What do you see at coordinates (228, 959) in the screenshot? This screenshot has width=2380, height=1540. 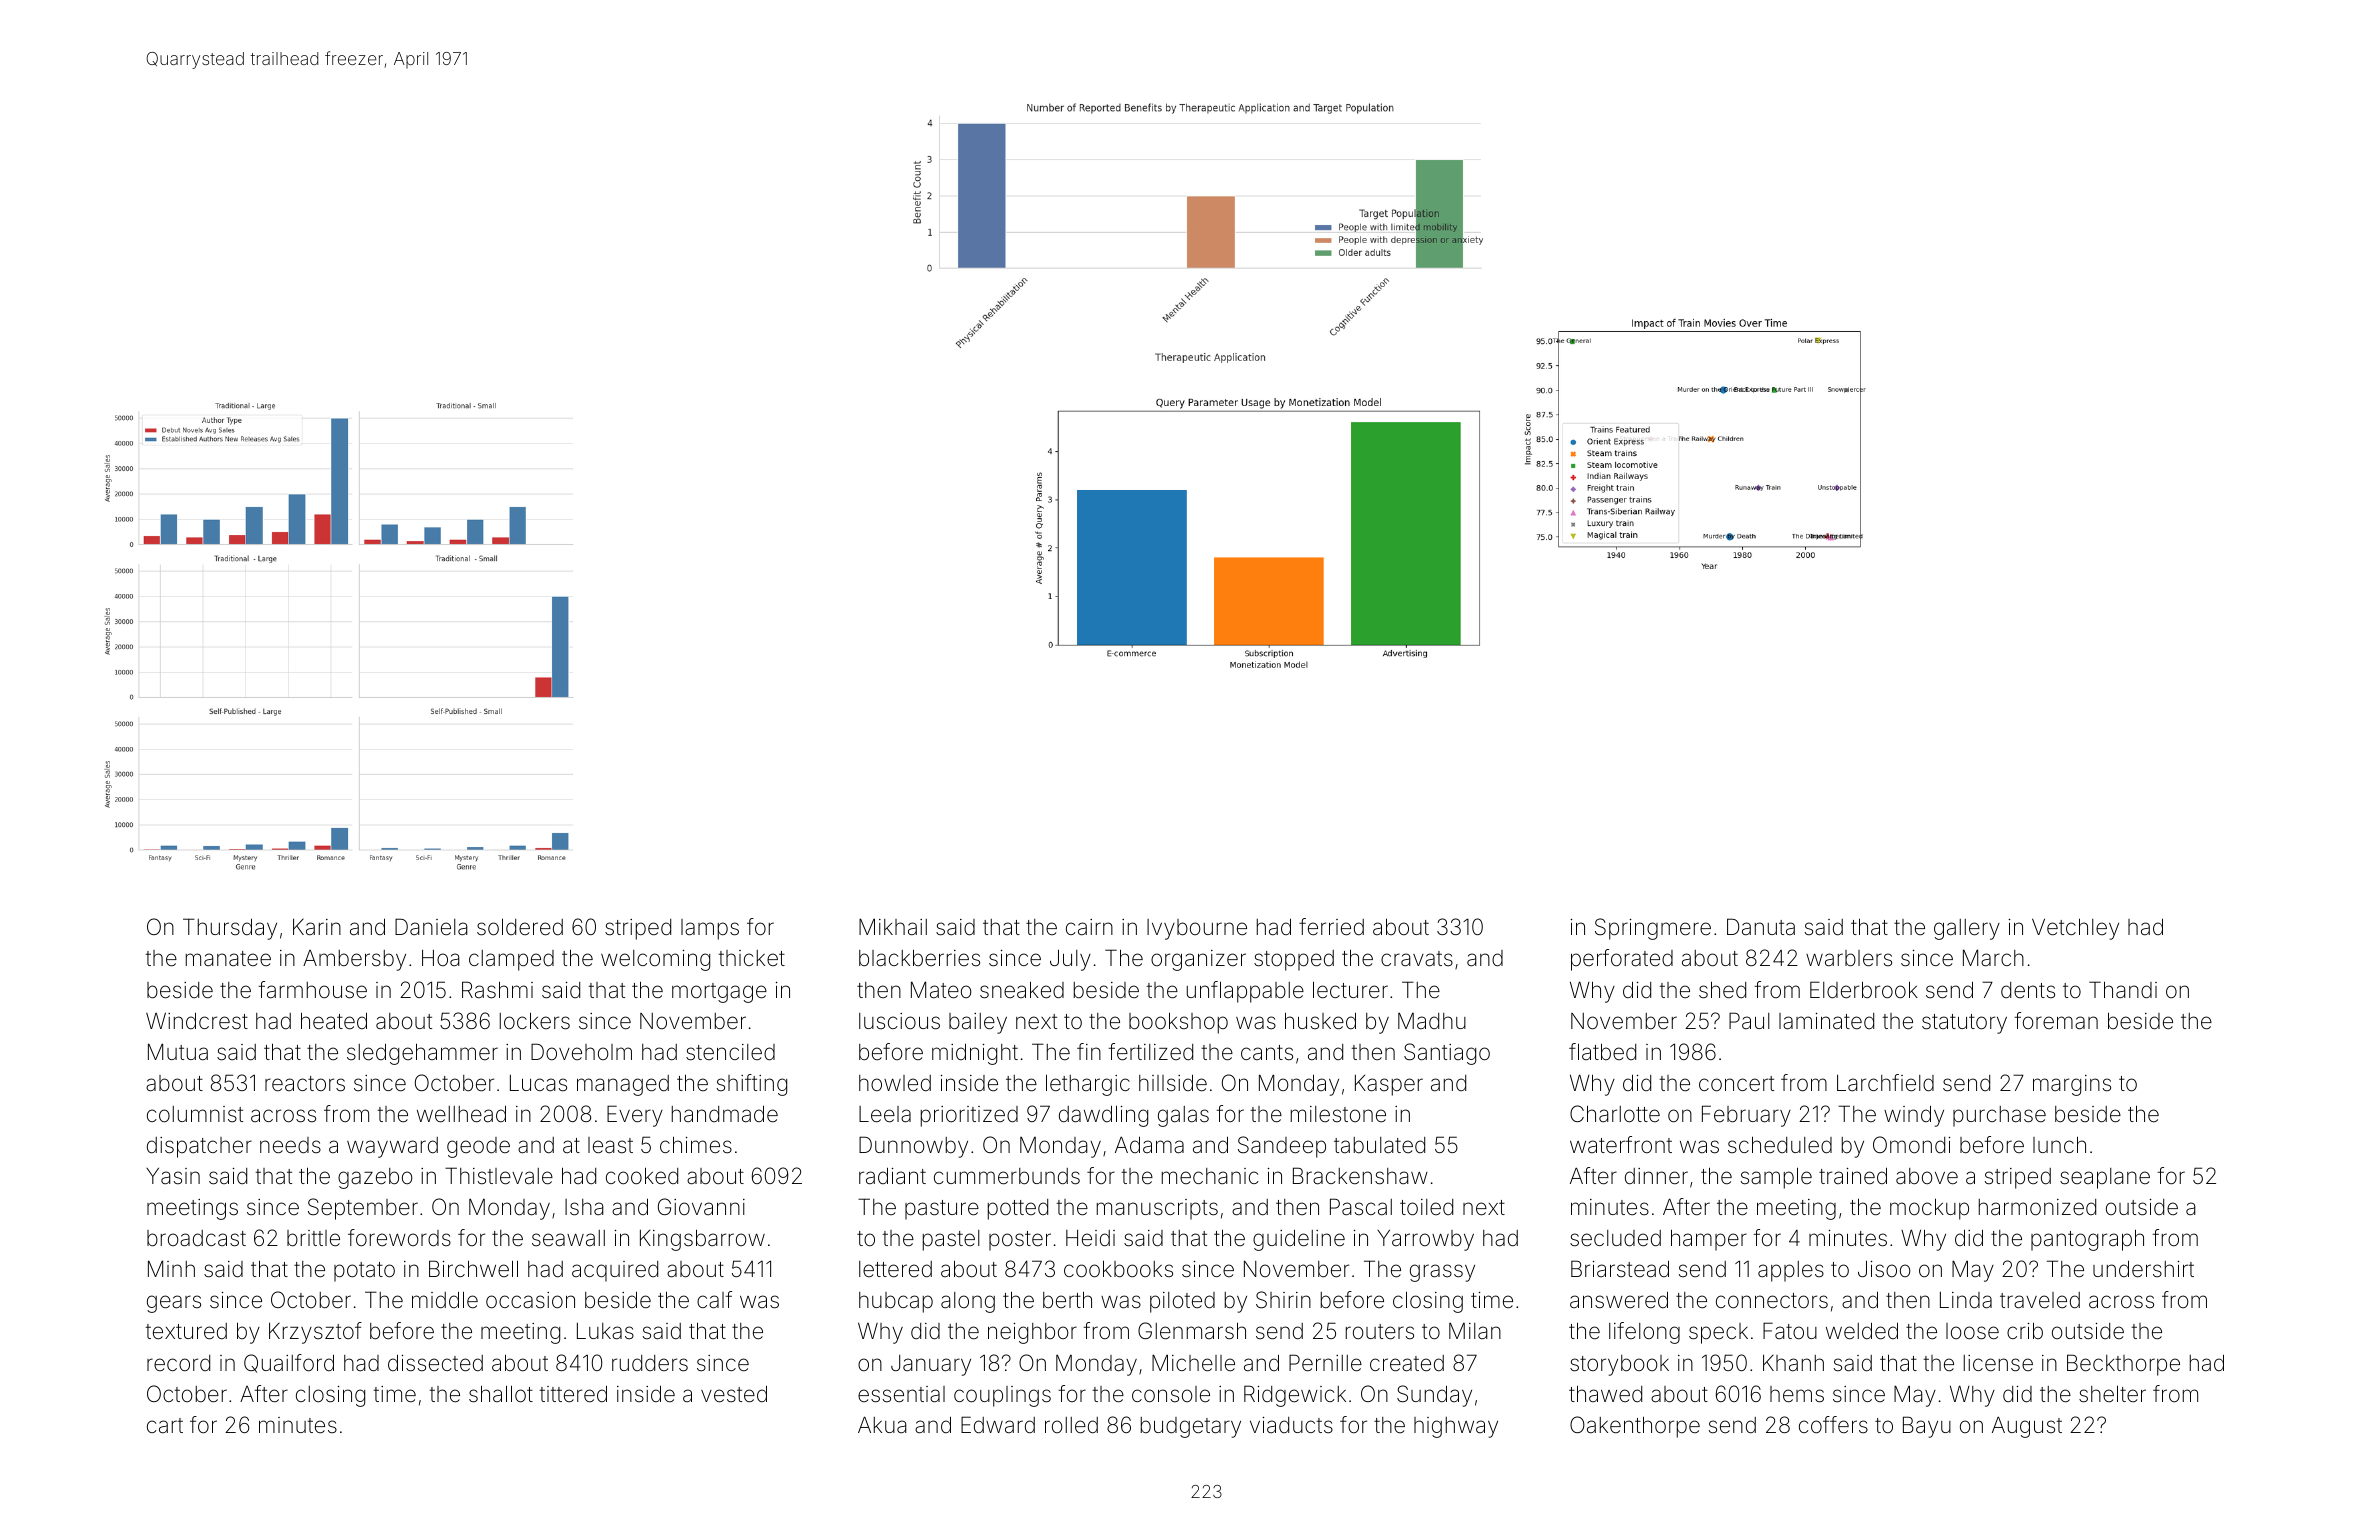 I see `manatee` at bounding box center [228, 959].
